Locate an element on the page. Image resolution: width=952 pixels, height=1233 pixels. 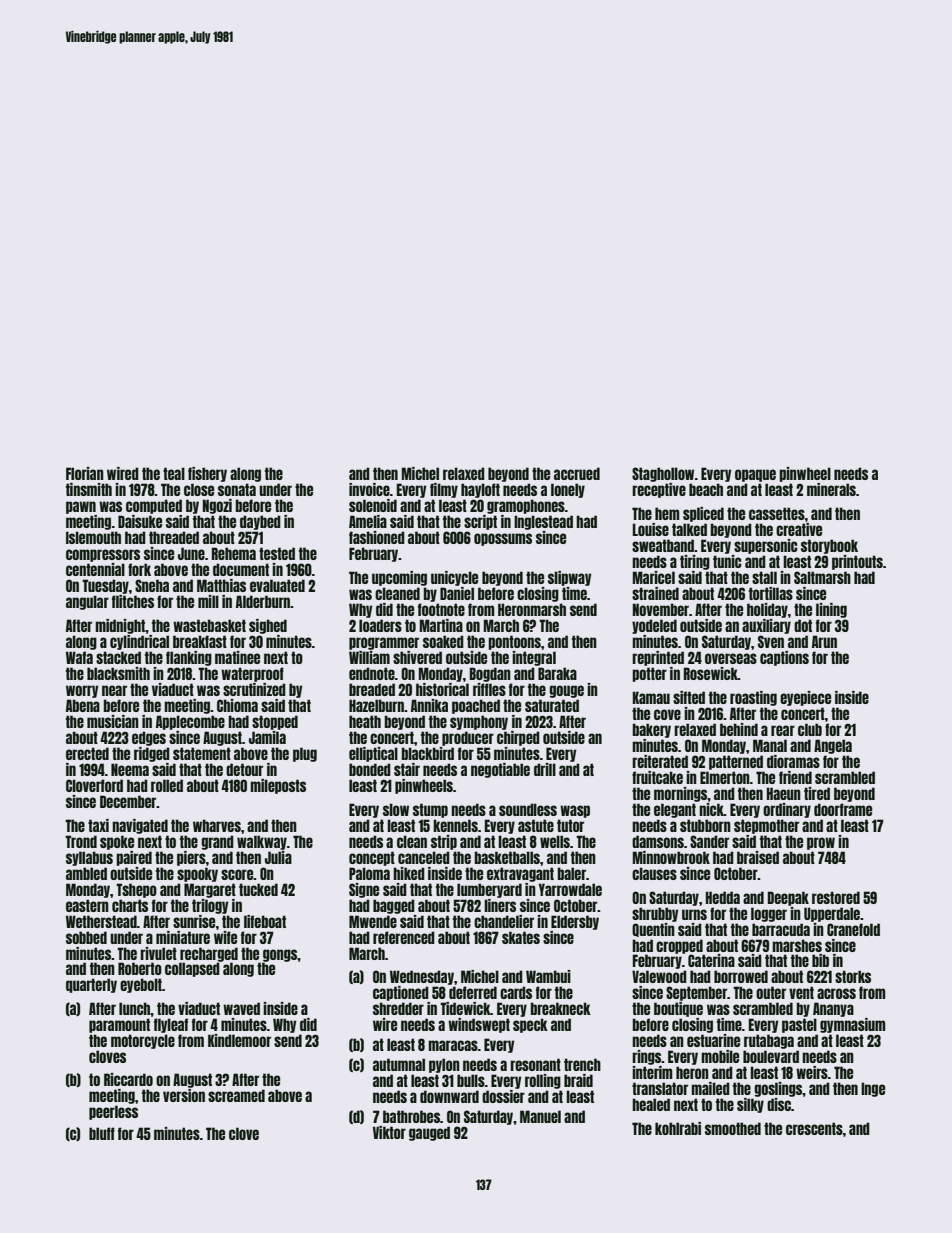
peerless is located at coordinates (113, 1112).
